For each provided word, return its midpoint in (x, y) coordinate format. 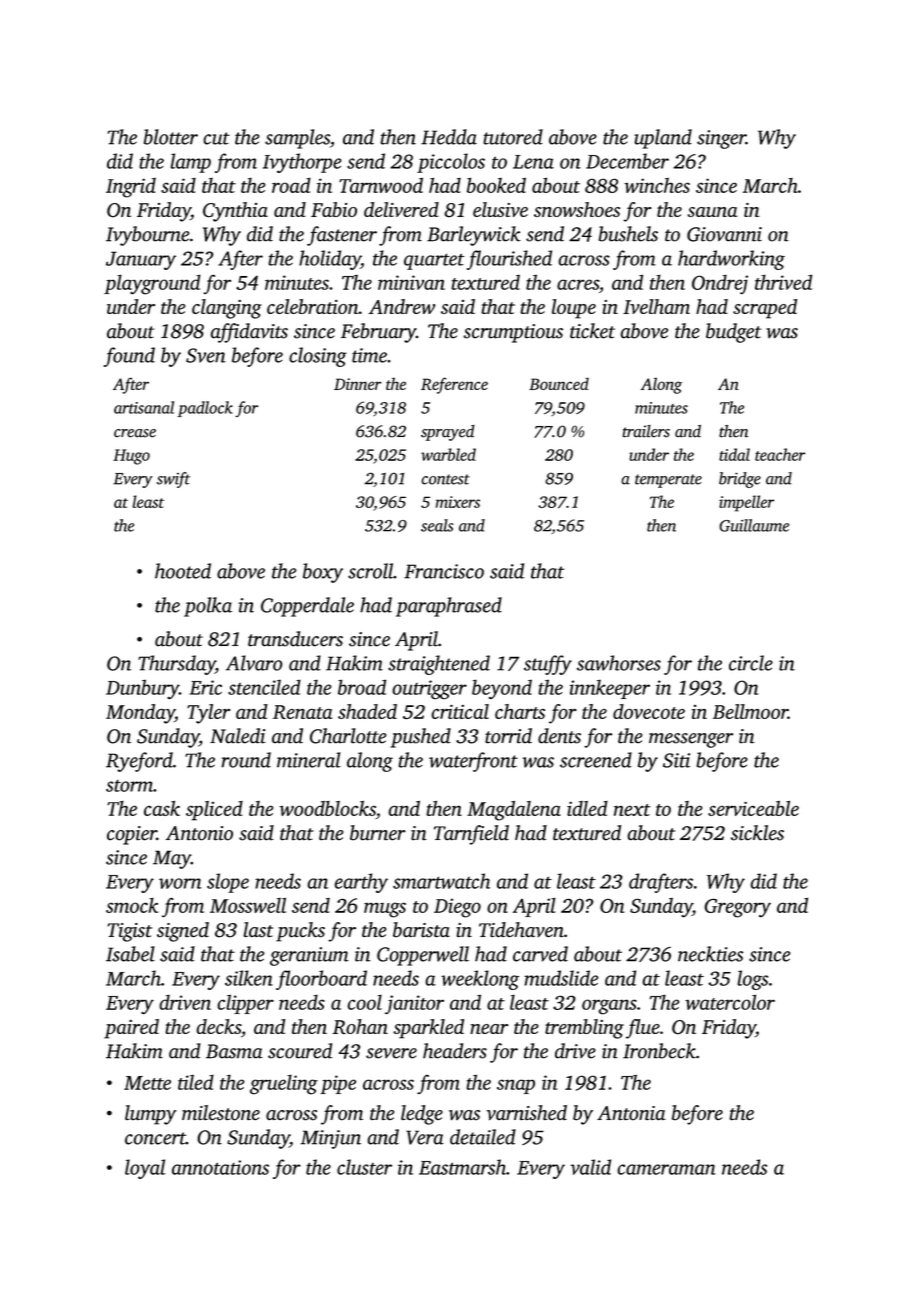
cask (162, 808)
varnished (526, 1113)
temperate (668, 481)
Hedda (449, 137)
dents (559, 736)
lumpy (151, 1115)
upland (663, 139)
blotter (171, 137)
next (632, 810)
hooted (183, 571)
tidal (734, 454)
